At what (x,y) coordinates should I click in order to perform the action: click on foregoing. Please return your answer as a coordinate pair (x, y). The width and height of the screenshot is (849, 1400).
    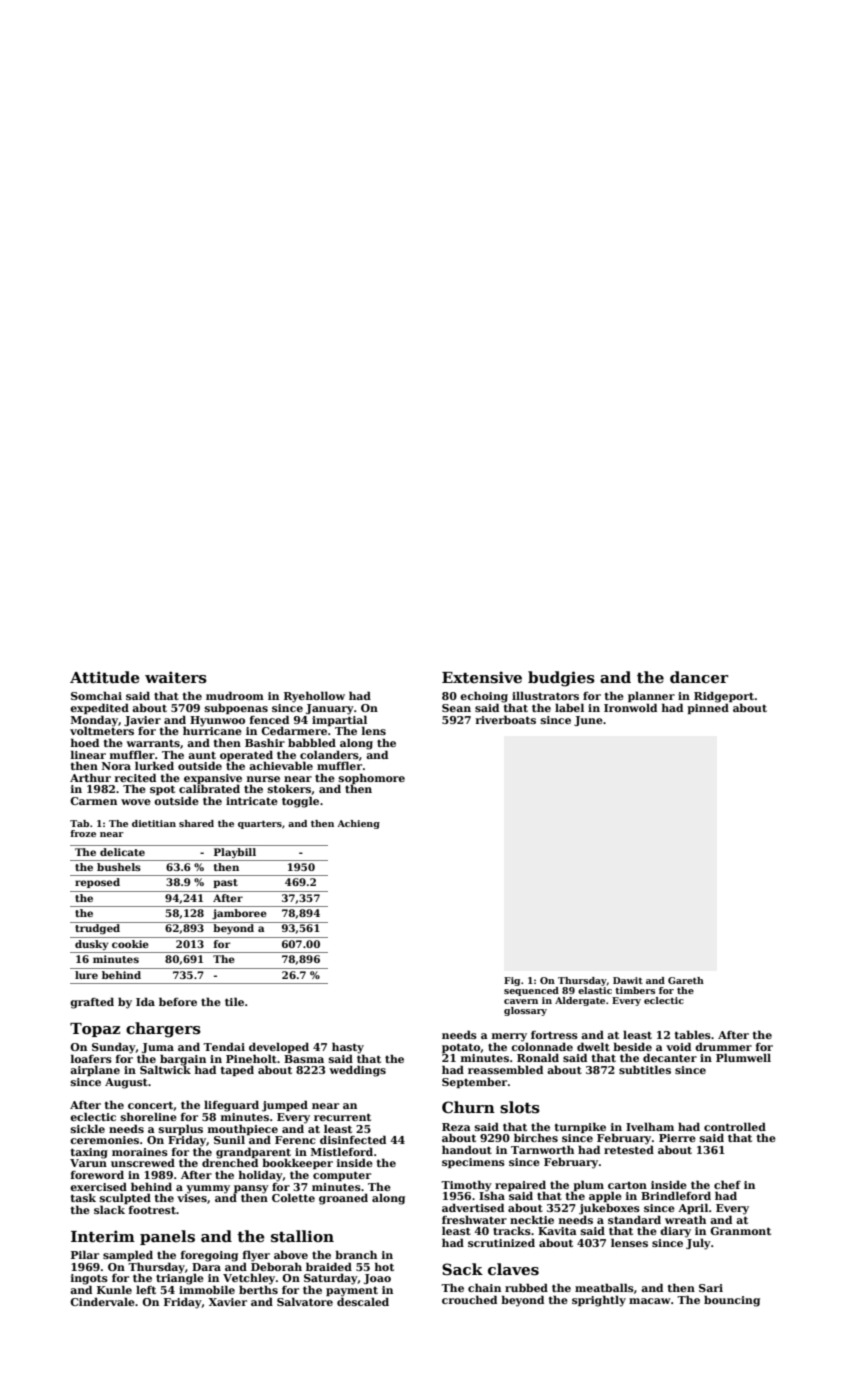
    Looking at the image, I should click on (209, 1256).
